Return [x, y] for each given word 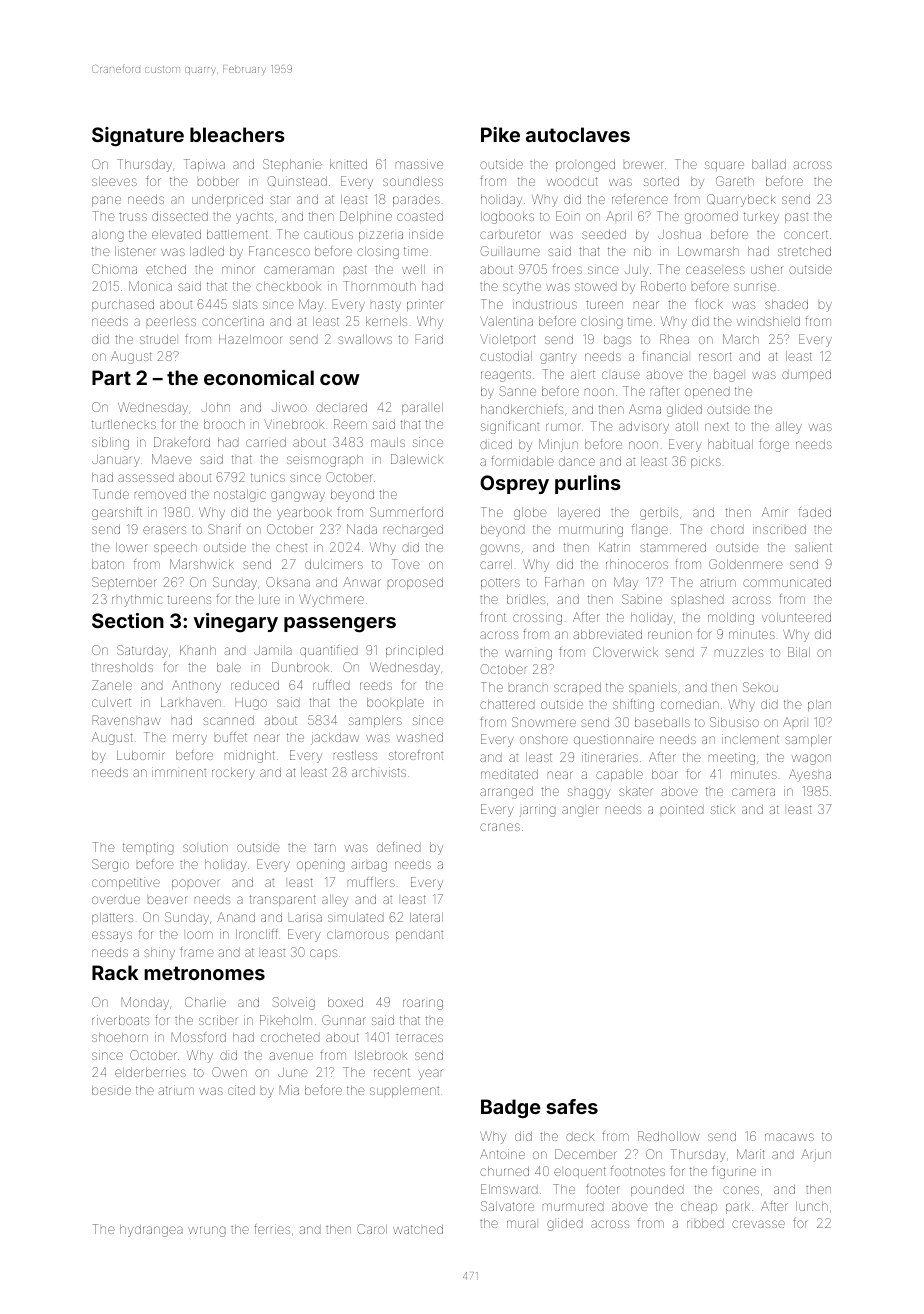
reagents [506, 376]
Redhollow [669, 1136]
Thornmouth [379, 286]
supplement [404, 1091]
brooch [224, 424]
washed [420, 737]
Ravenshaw [127, 720]
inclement [750, 739]
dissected [180, 216]
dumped [806, 375]
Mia [289, 1090]
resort [715, 356]
